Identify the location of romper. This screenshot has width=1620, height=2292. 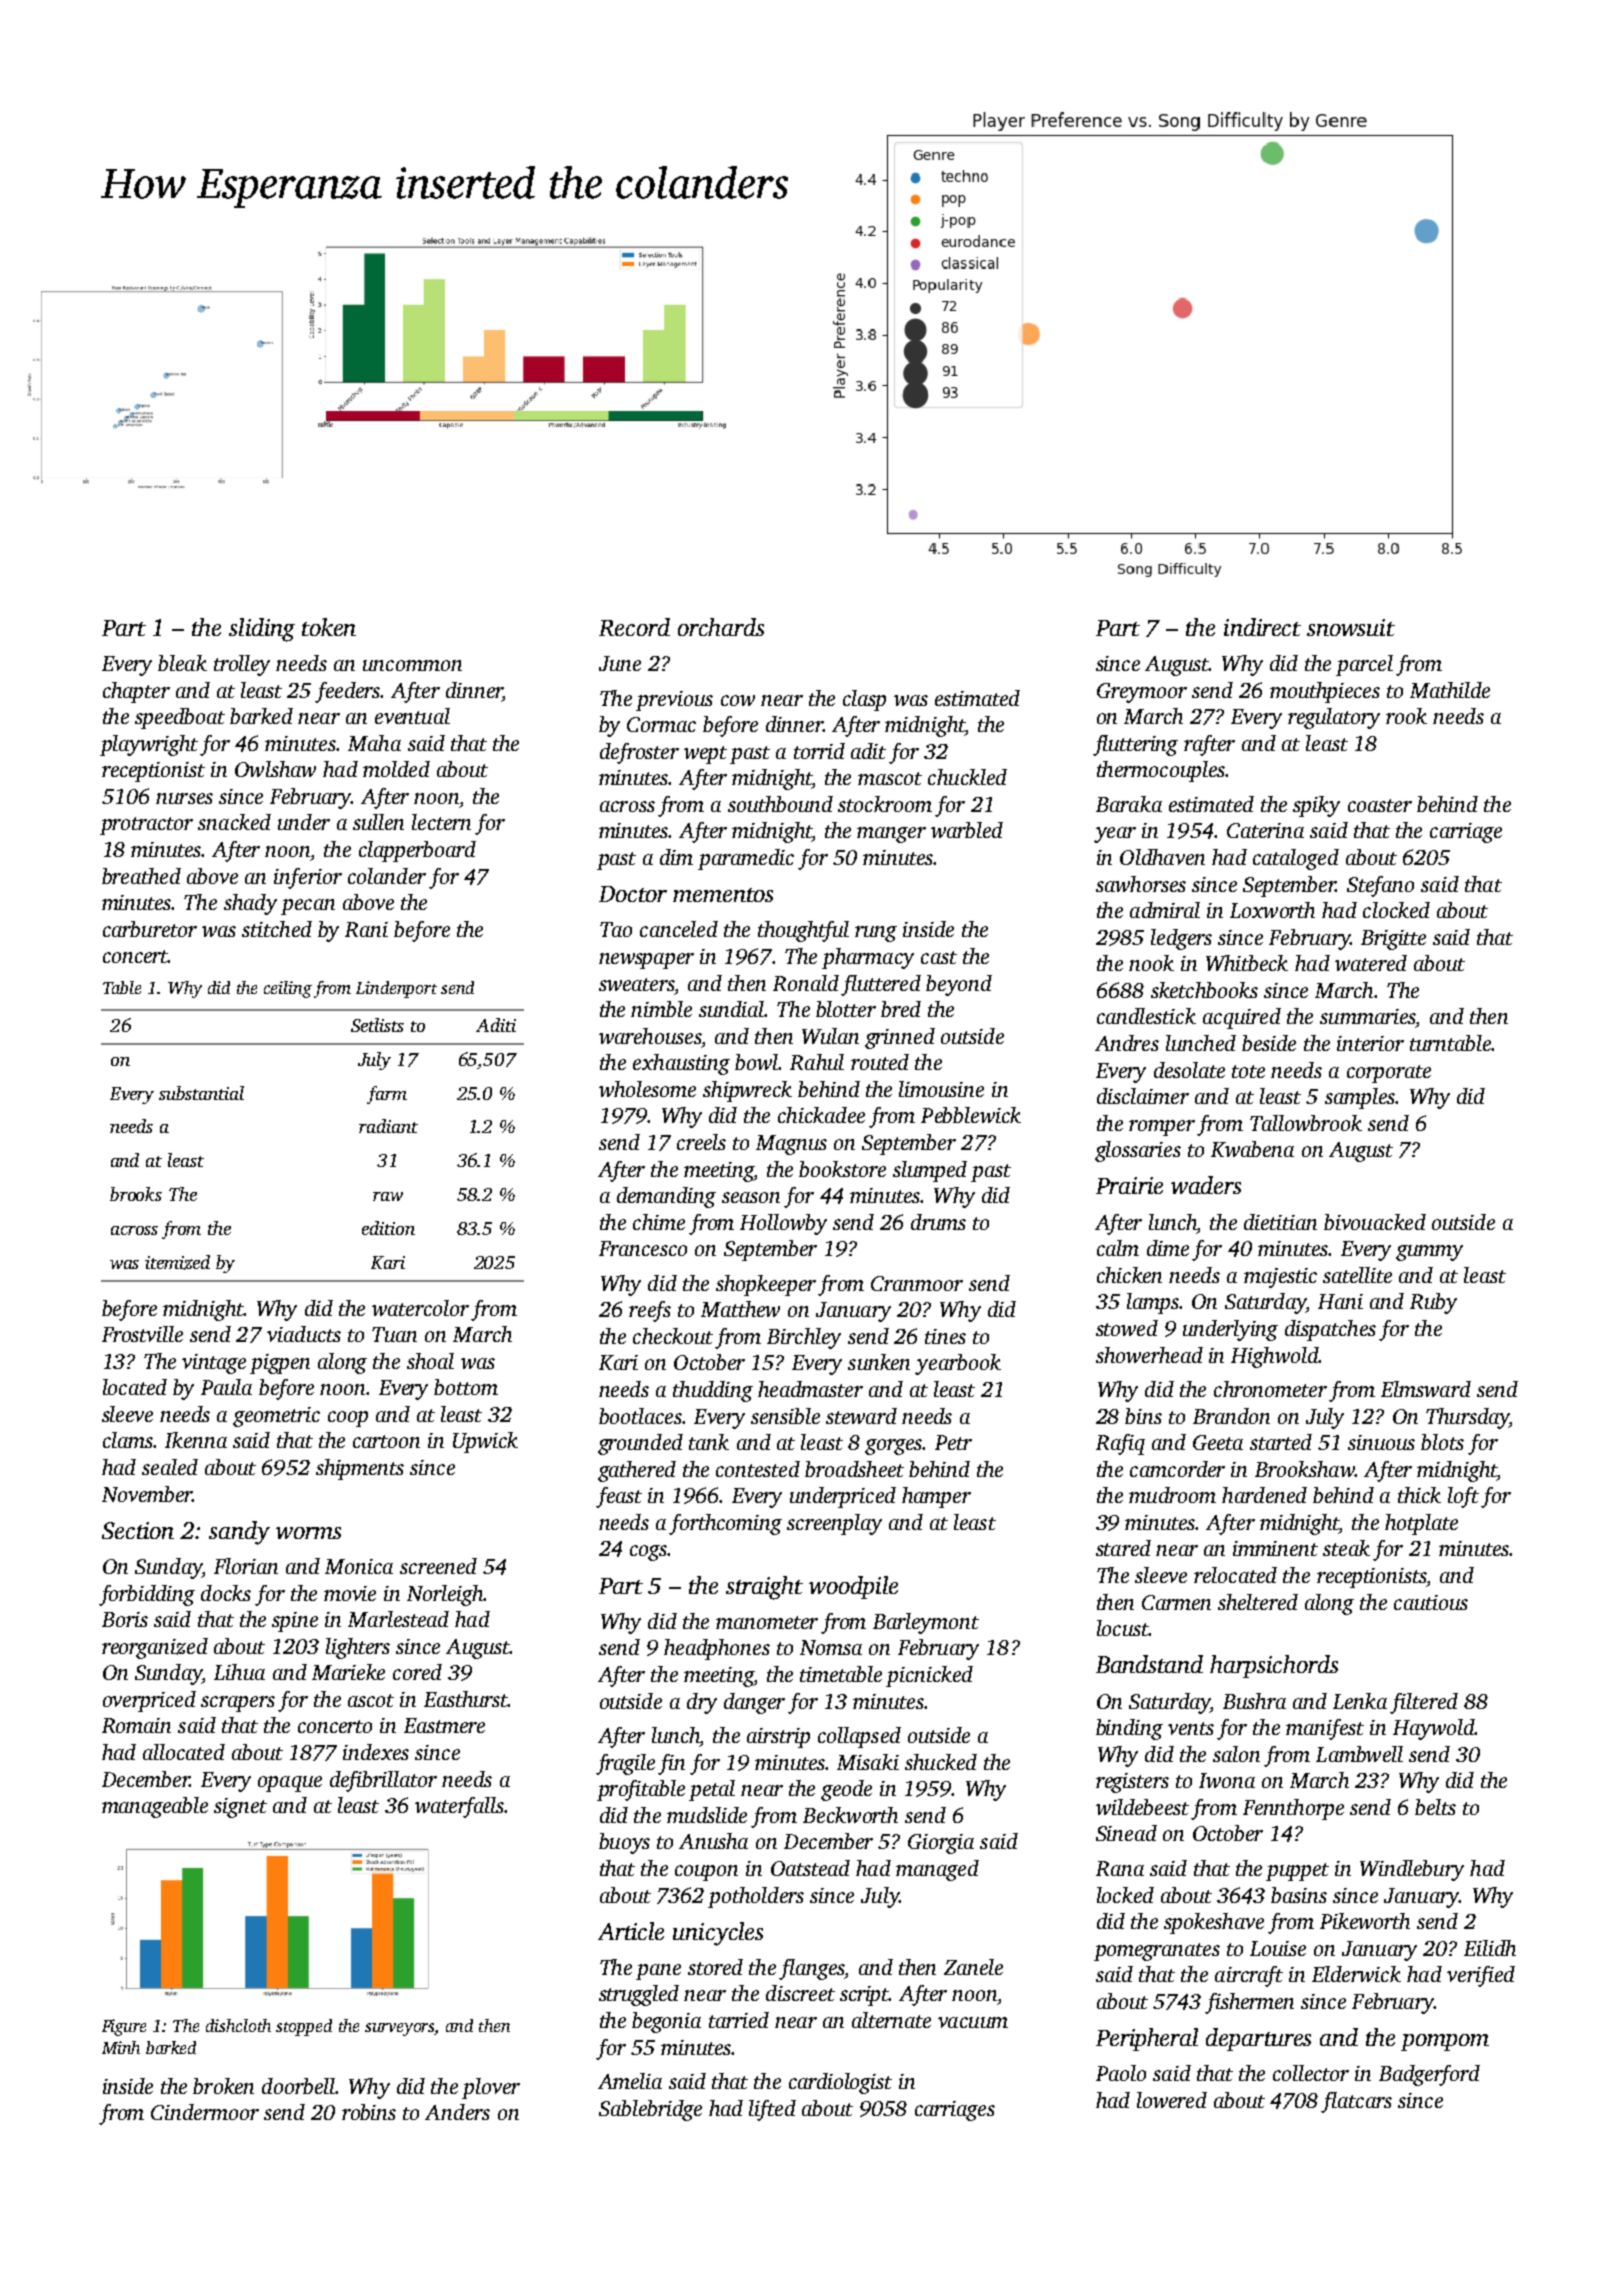
(1162, 1128).
